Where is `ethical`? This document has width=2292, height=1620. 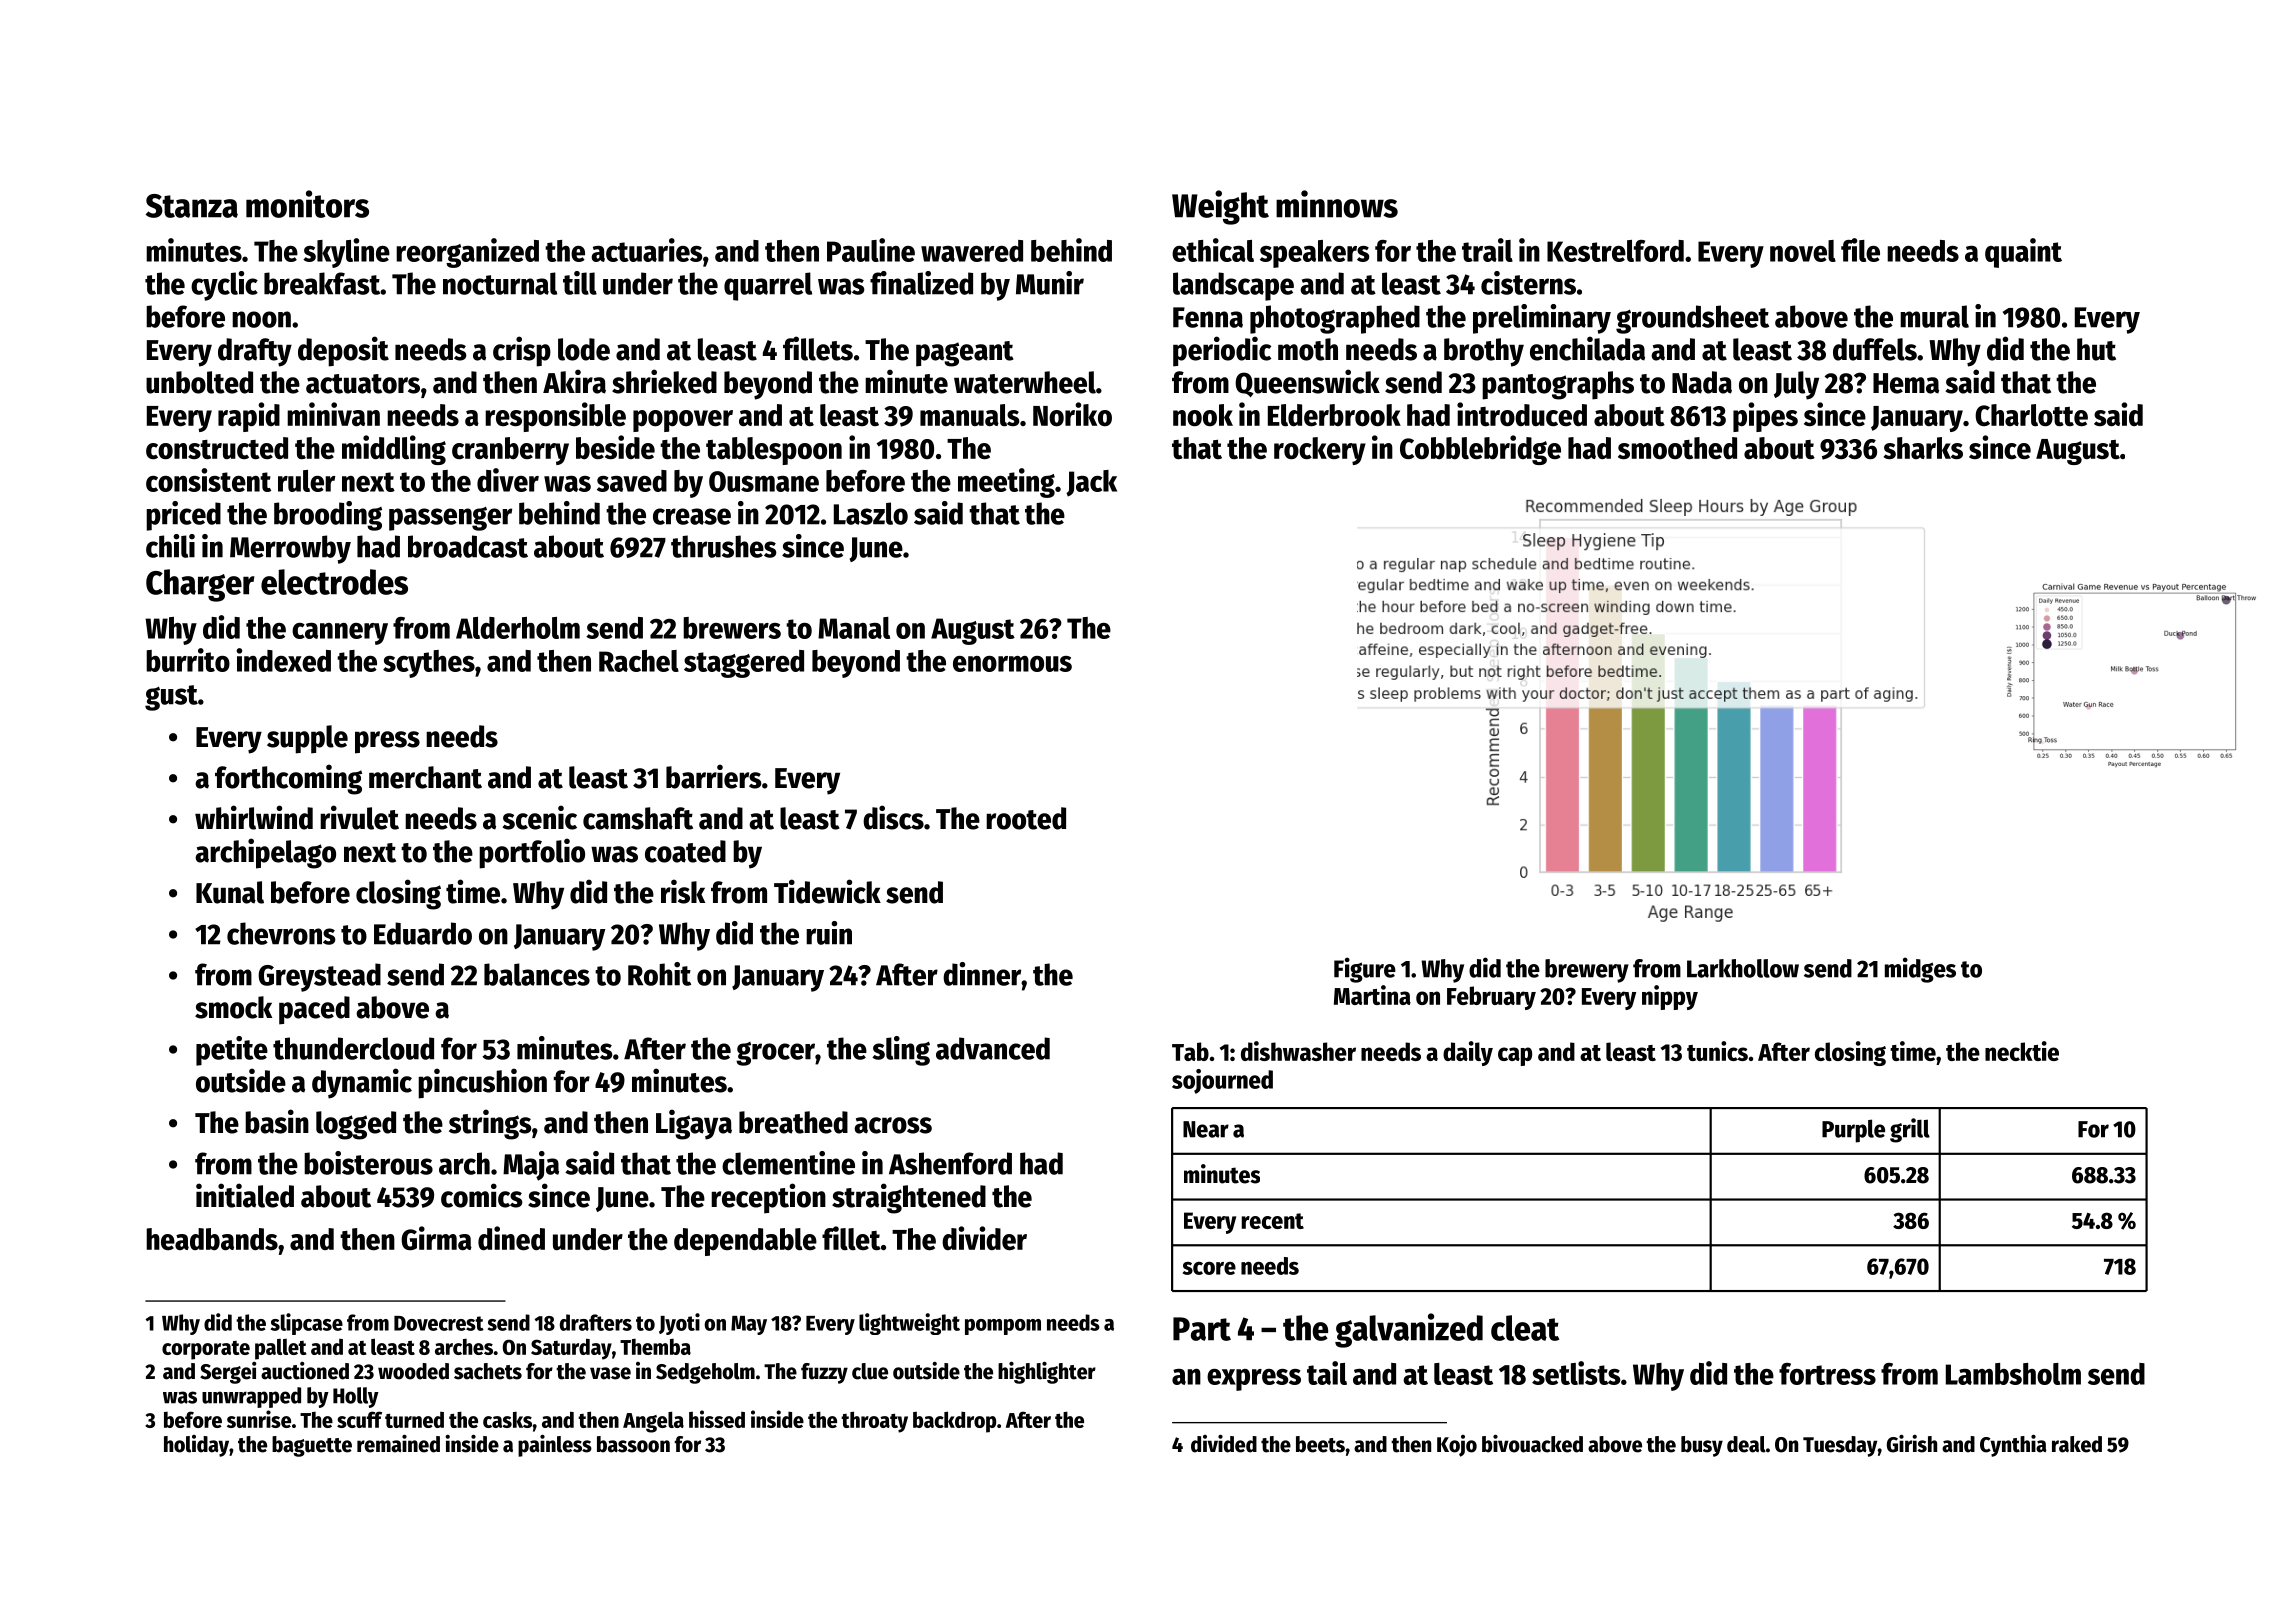
ethical is located at coordinates (1213, 250).
